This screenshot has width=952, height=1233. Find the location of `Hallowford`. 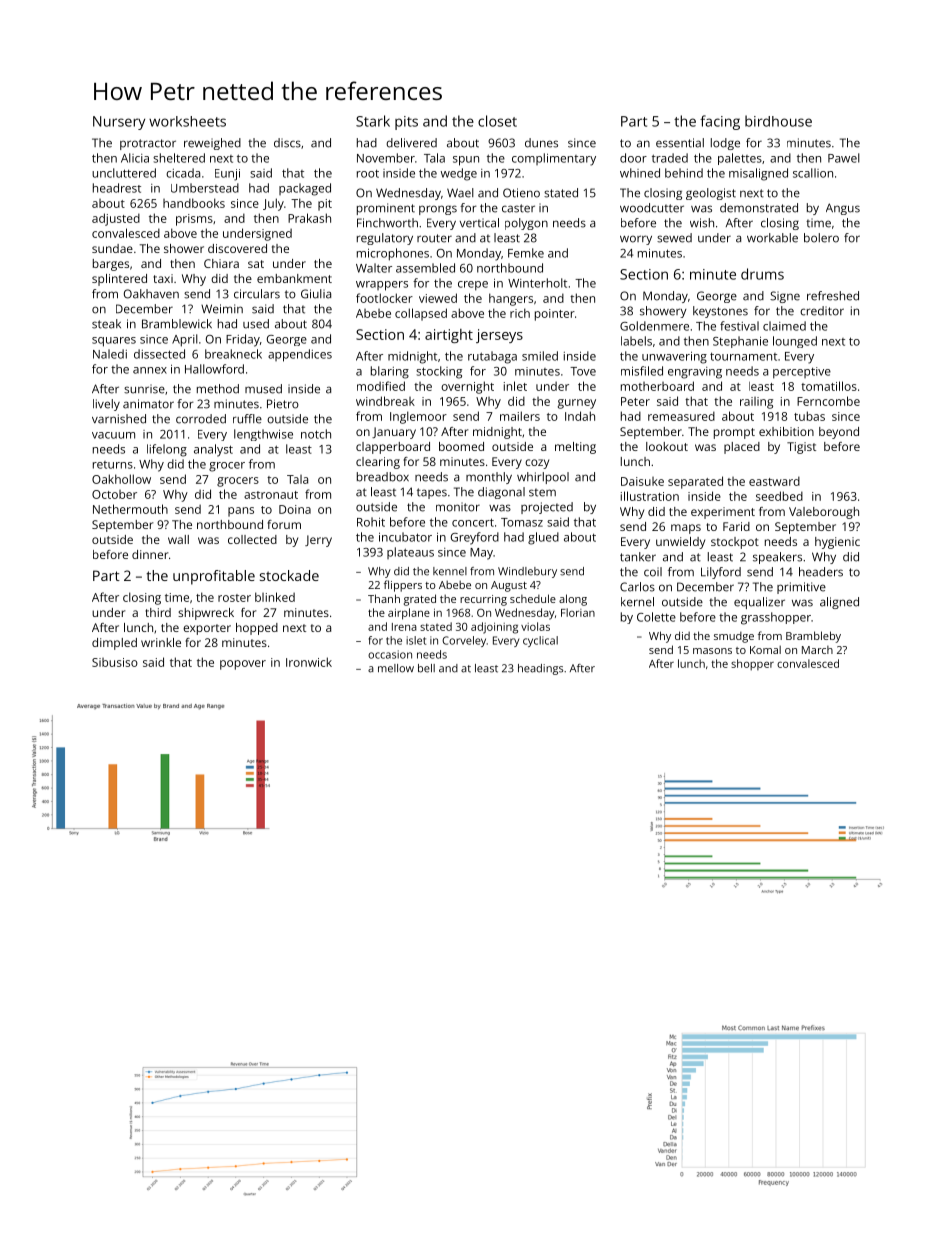

Hallowford is located at coordinates (214, 369).
